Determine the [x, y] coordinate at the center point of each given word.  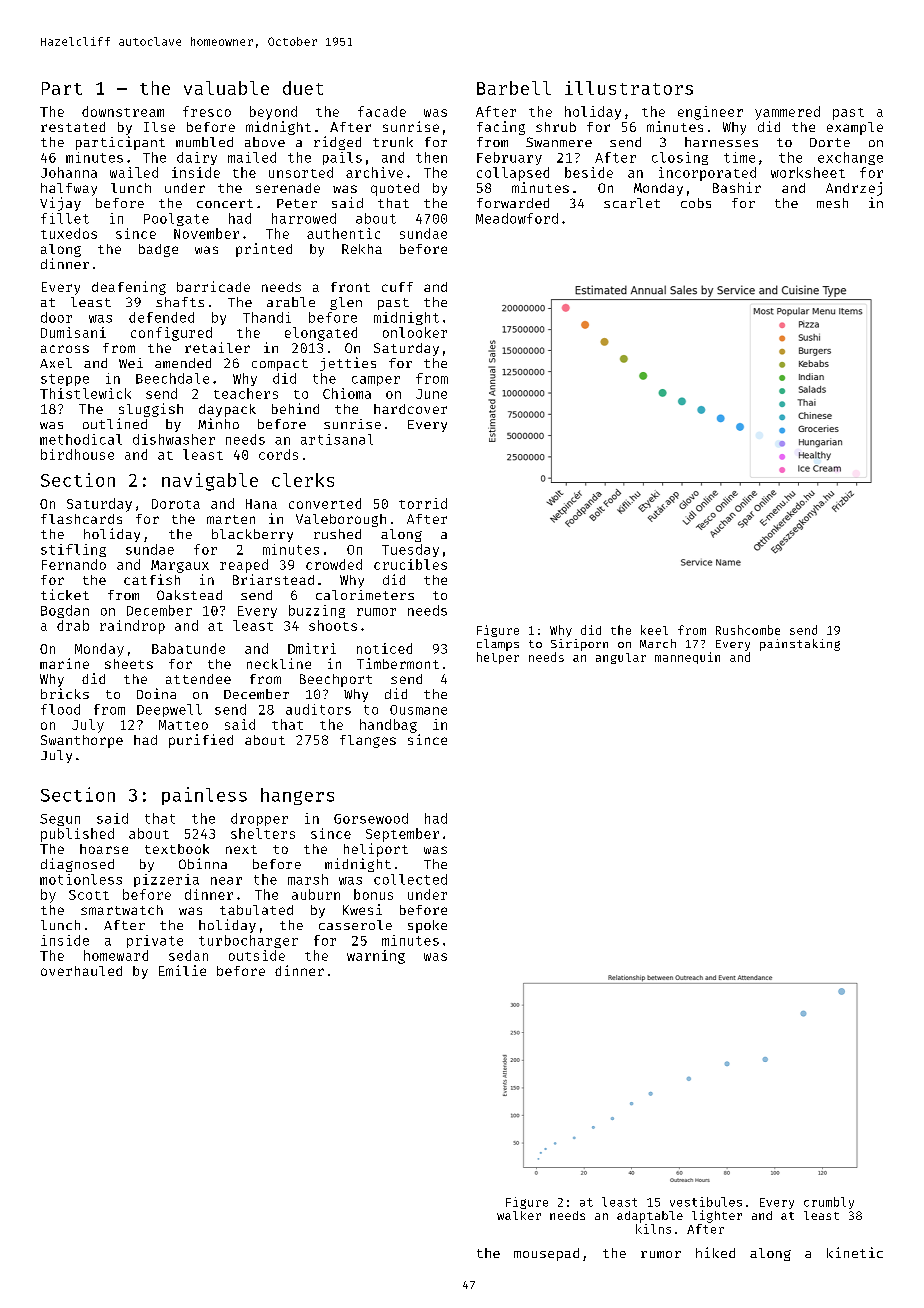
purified [201, 741]
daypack [227, 410]
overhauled [81, 971]
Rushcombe [748, 630]
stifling [73, 550]
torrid [423, 503]
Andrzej [854, 189]
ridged [337, 143]
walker [519, 1215]
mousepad [546, 1254]
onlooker [415, 332]
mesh [832, 203]
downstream [123, 111]
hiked [715, 1252]
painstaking [800, 645]
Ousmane [418, 710]
